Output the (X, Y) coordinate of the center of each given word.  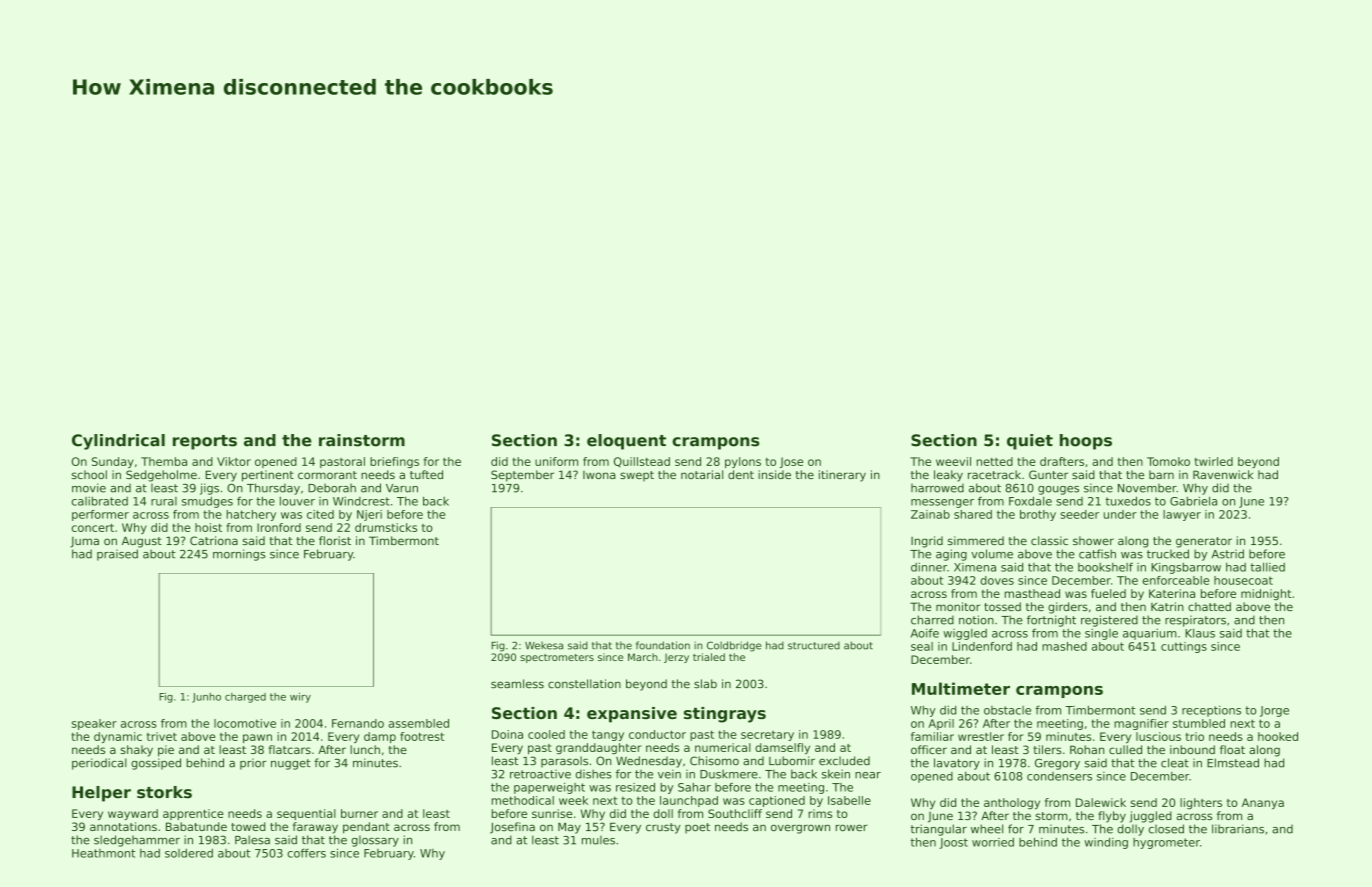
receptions (1211, 711)
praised (117, 555)
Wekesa (544, 645)
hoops (1086, 442)
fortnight (1051, 621)
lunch (365, 749)
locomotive (245, 723)
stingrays (725, 715)
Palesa (252, 840)
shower (1093, 540)
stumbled (1199, 723)
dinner (929, 567)
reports (205, 442)
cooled (546, 734)
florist (335, 540)
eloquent (626, 442)
